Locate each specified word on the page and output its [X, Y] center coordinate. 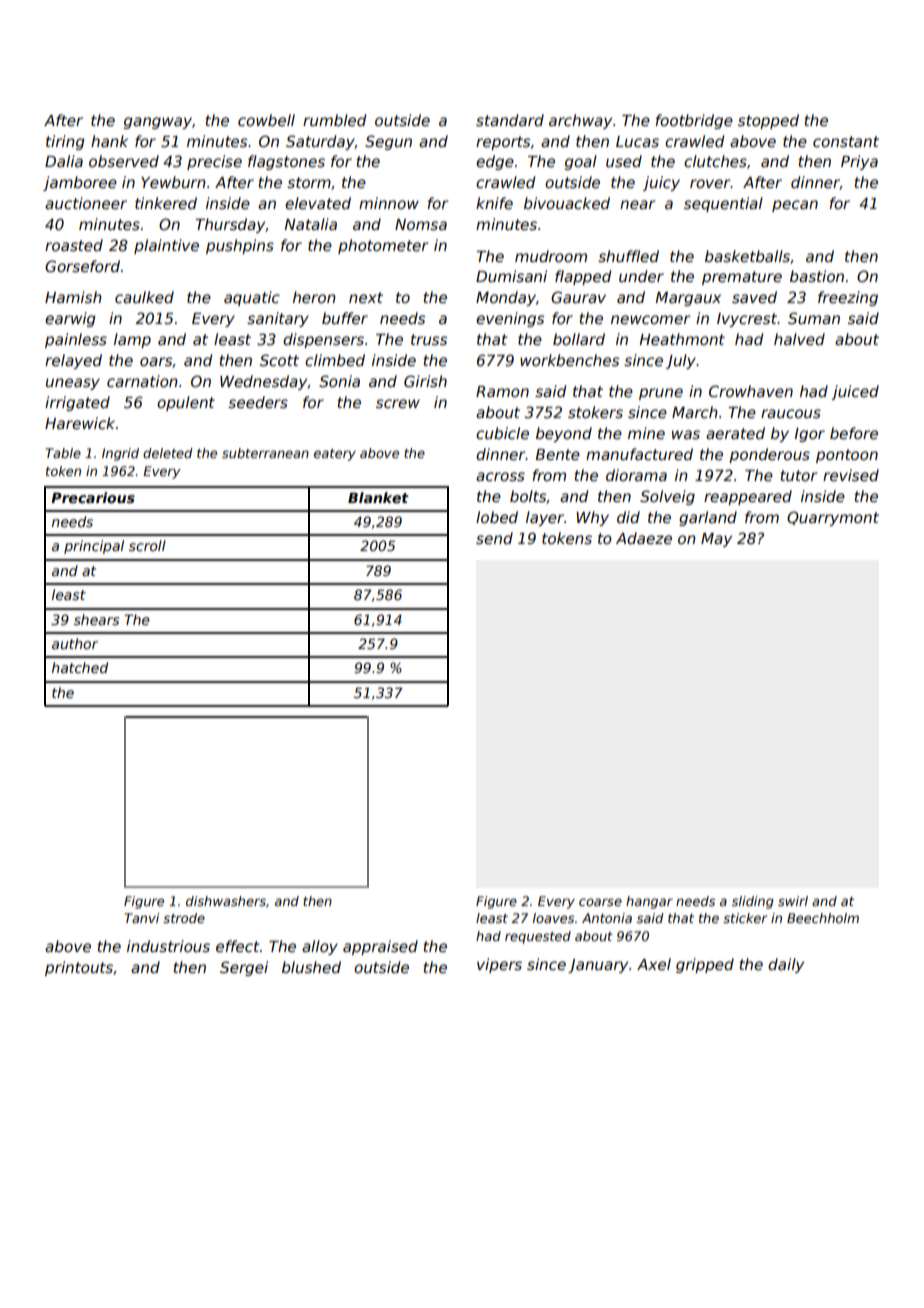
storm [309, 182]
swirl [793, 901]
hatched [80, 667]
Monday [506, 298]
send [494, 538]
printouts [79, 968]
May [716, 540]
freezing [848, 298]
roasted [74, 245]
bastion [817, 276]
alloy [320, 947]
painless [76, 340]
